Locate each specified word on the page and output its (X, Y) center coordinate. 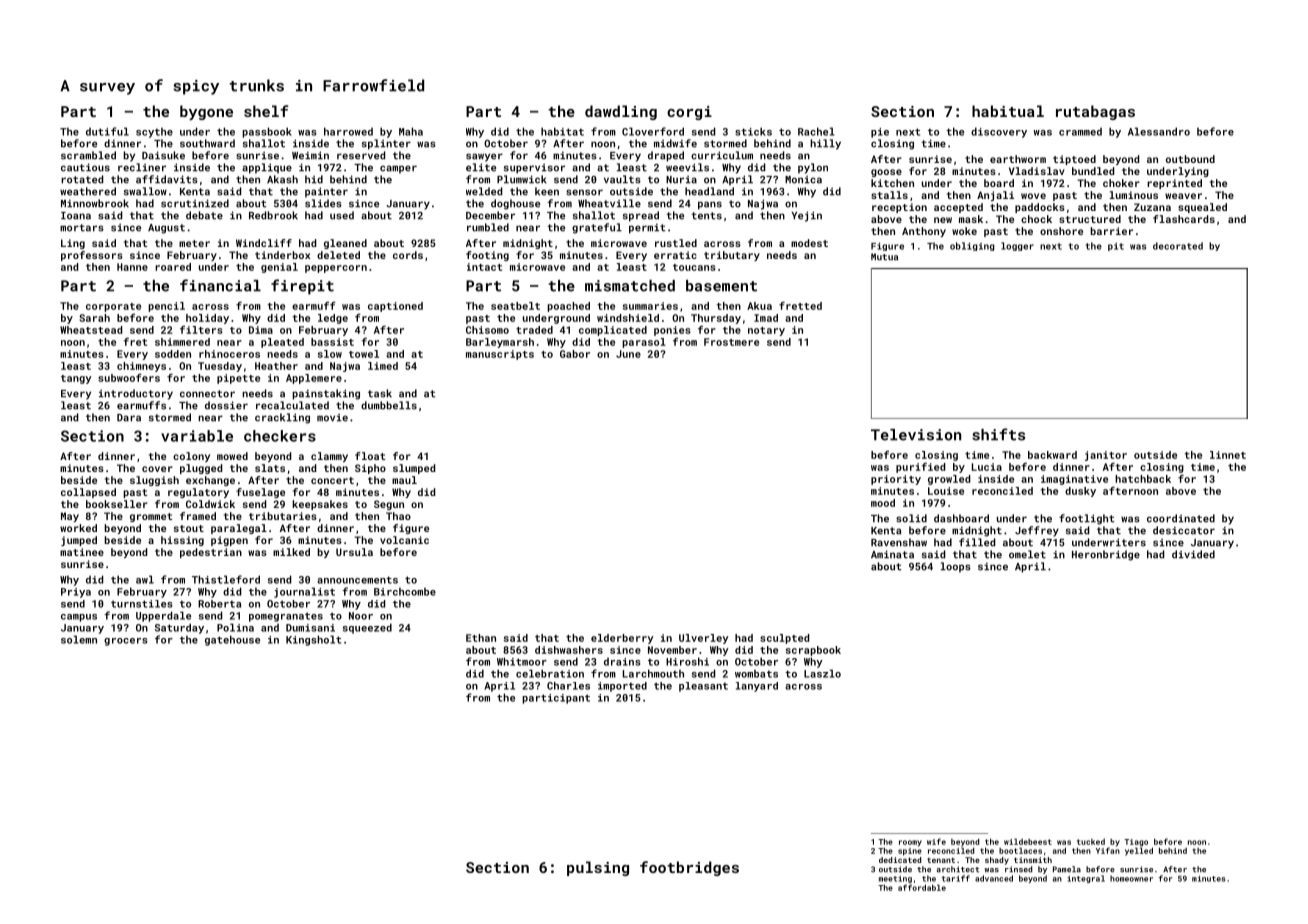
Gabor (575, 354)
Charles (568, 686)
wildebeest (1028, 841)
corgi (689, 113)
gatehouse (232, 640)
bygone (206, 112)
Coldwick (210, 504)
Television (916, 435)
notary (766, 331)
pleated (282, 343)
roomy (910, 843)
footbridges (689, 868)
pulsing (598, 868)
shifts (998, 434)
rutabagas (1095, 112)
